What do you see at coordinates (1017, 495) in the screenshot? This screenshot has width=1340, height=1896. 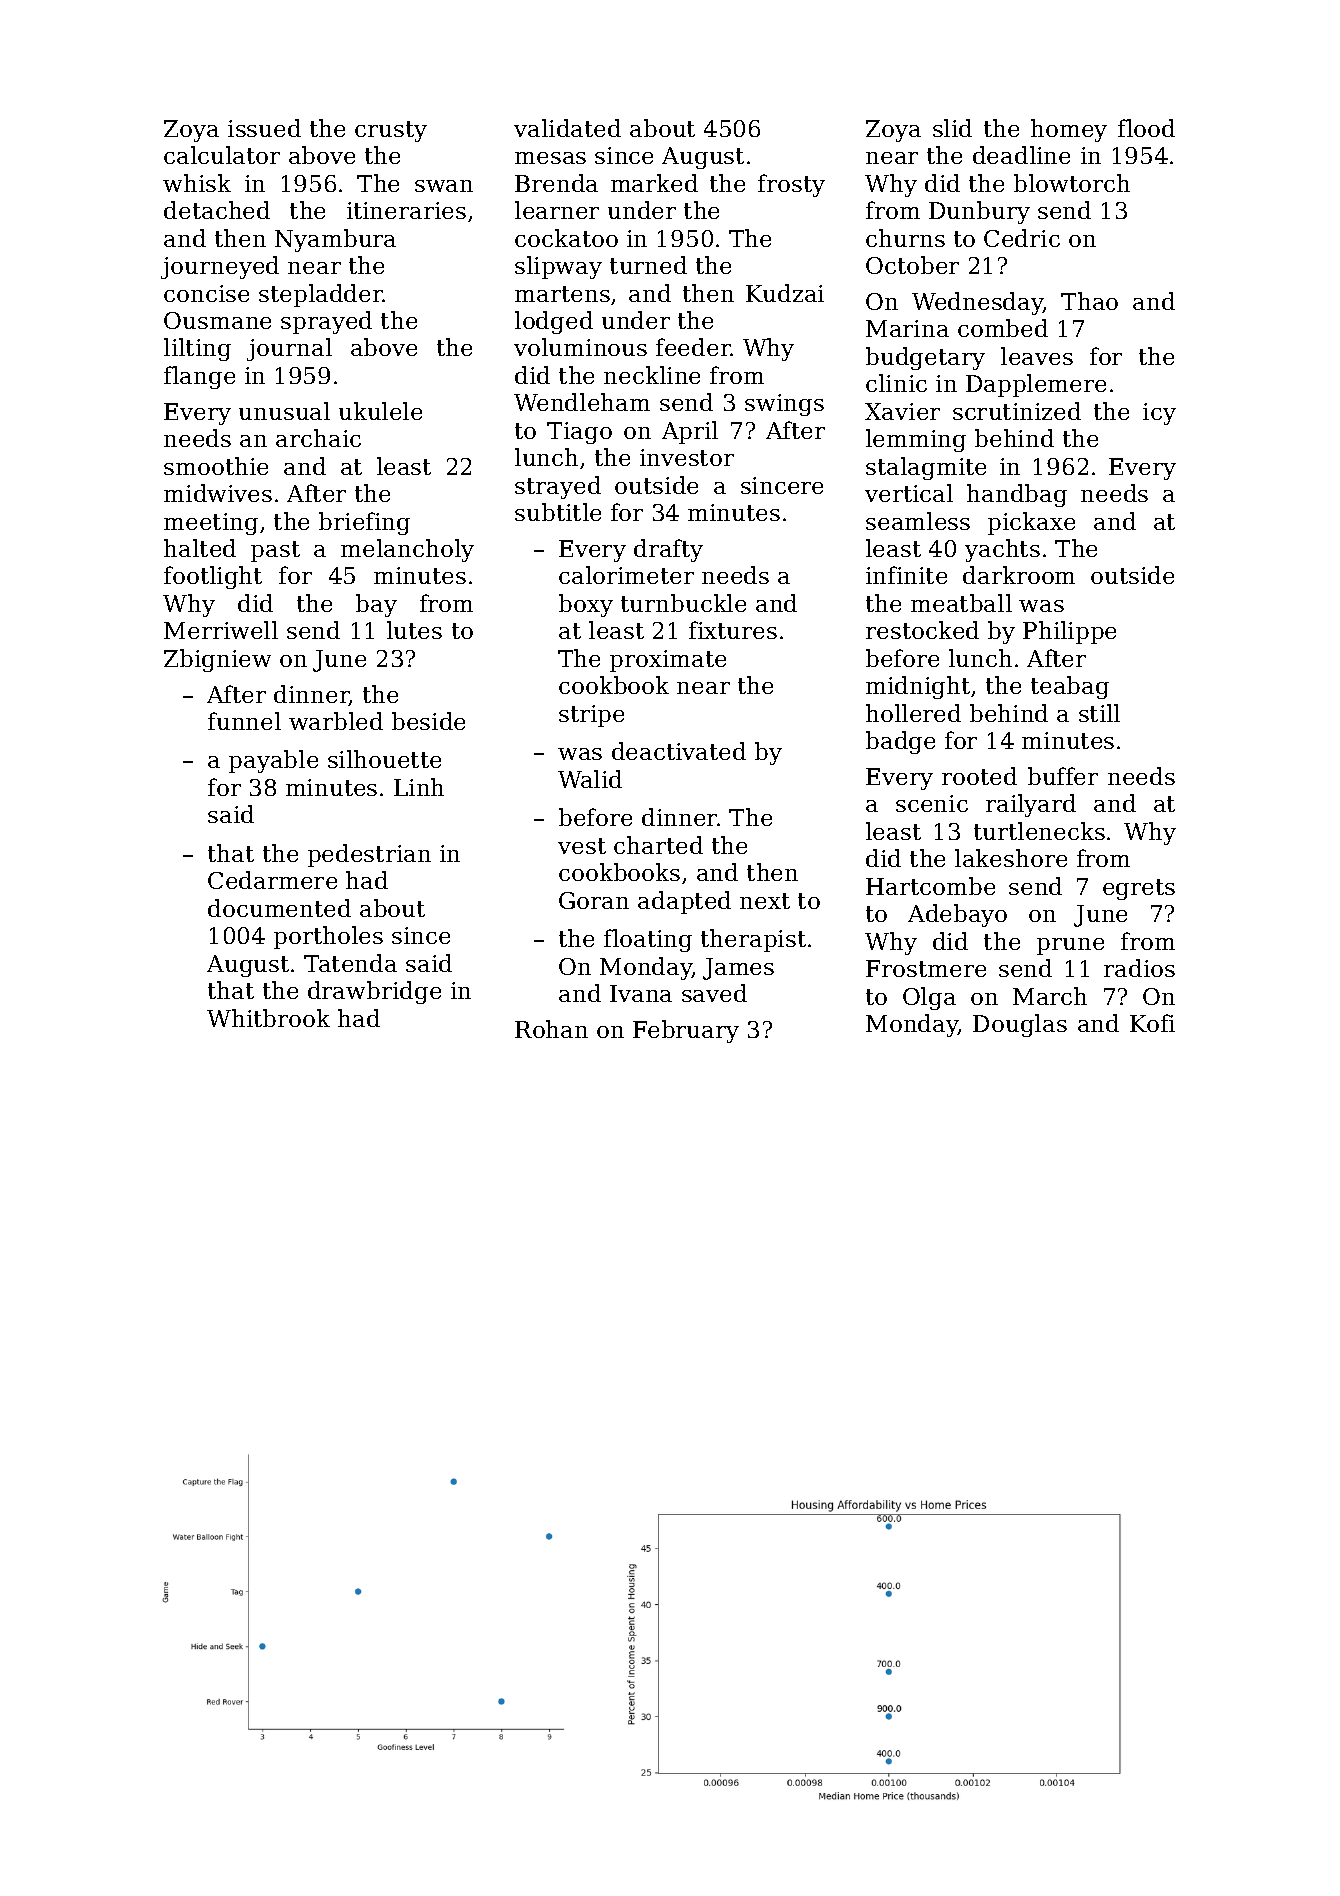 I see `handbag` at bounding box center [1017, 495].
